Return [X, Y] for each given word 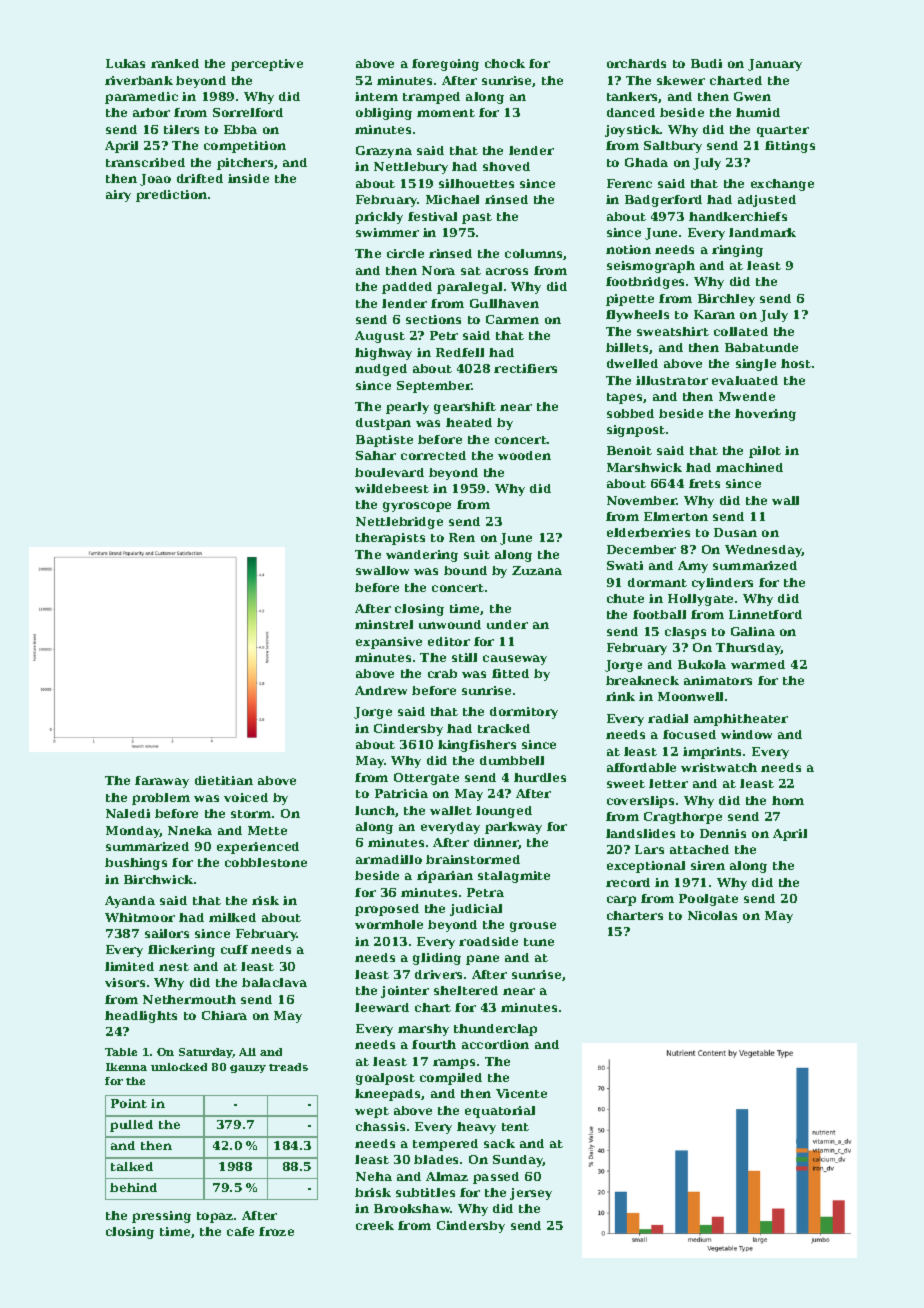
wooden [524, 455]
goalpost [385, 1079]
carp [621, 901]
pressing [161, 1217]
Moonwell [690, 696]
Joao [155, 180]
